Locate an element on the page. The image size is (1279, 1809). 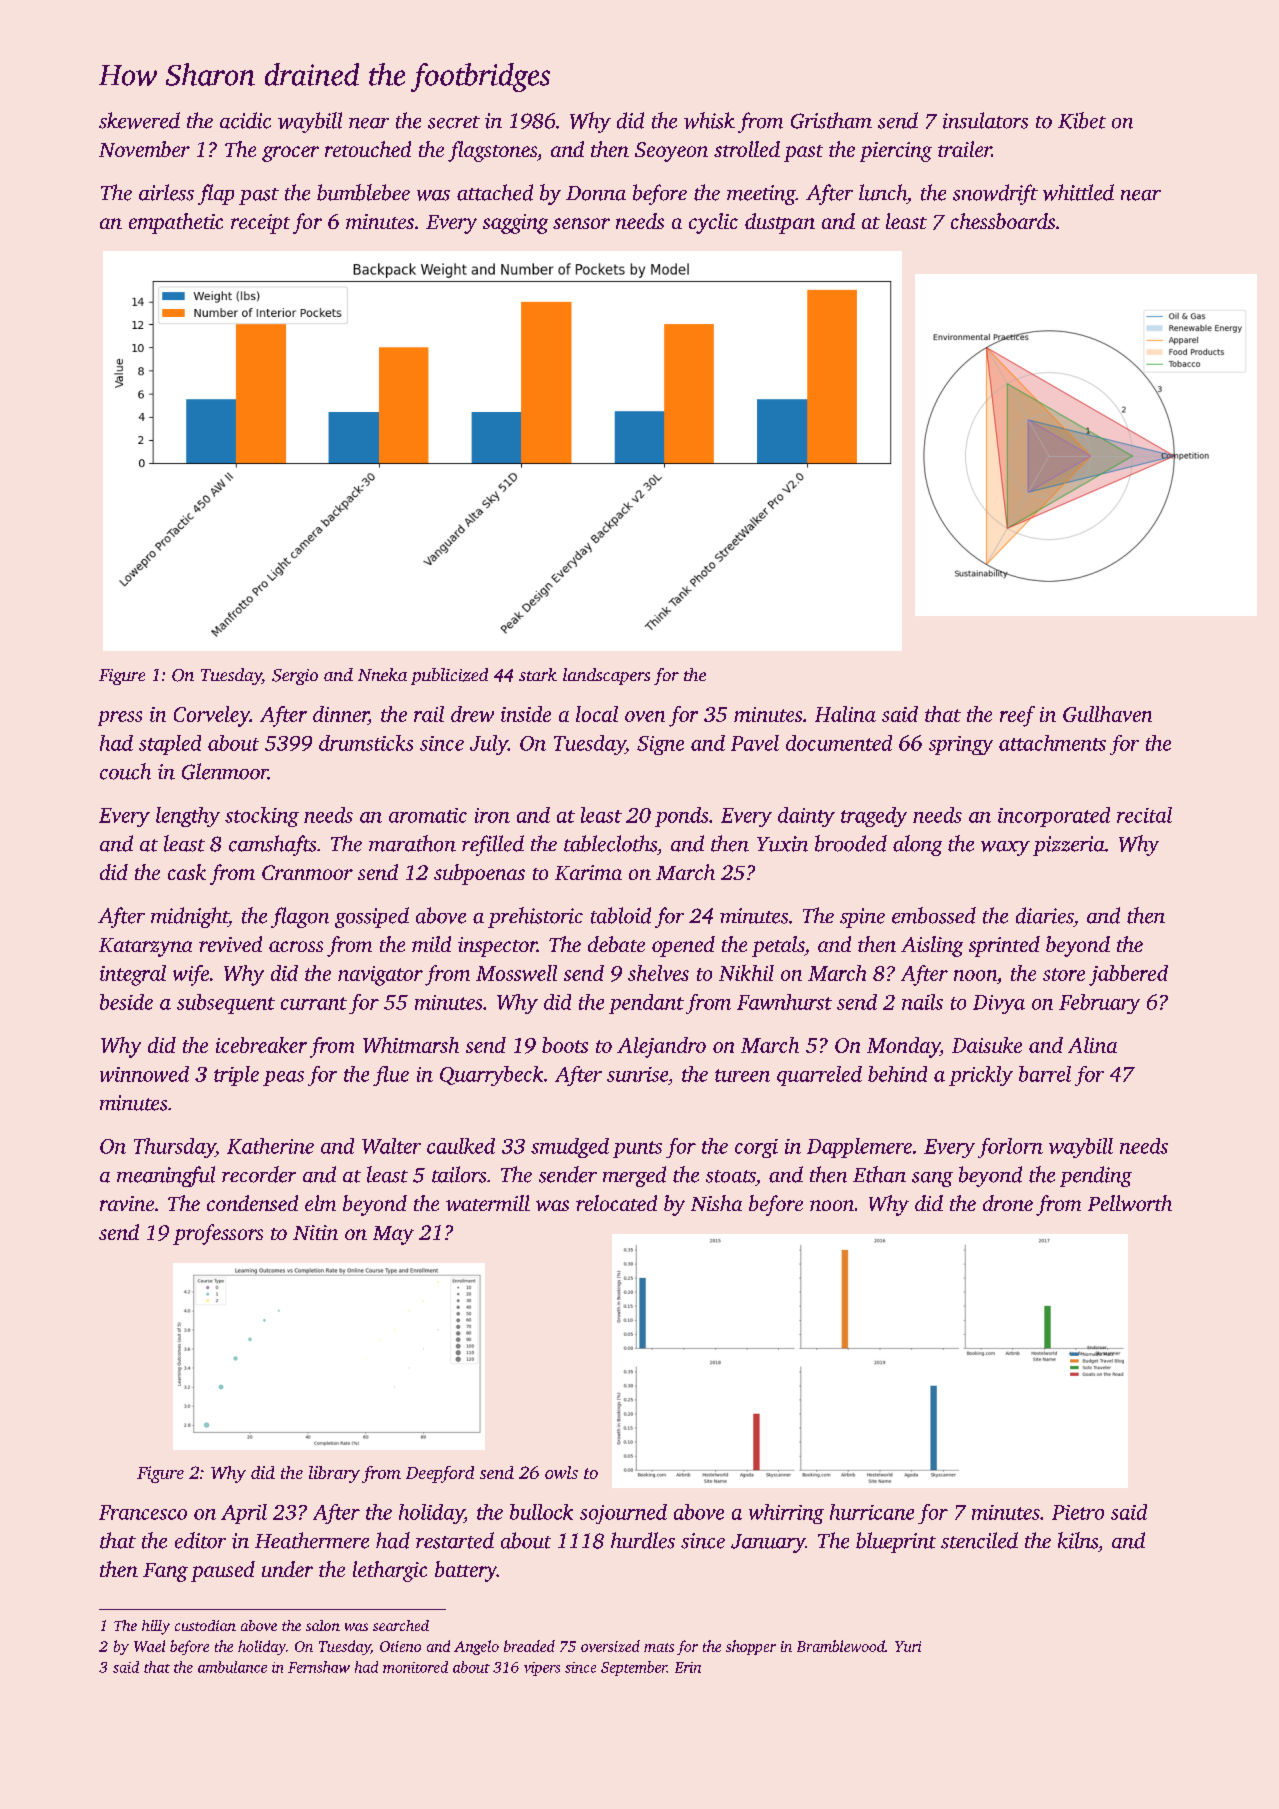
navigator is located at coordinates (380, 976).
